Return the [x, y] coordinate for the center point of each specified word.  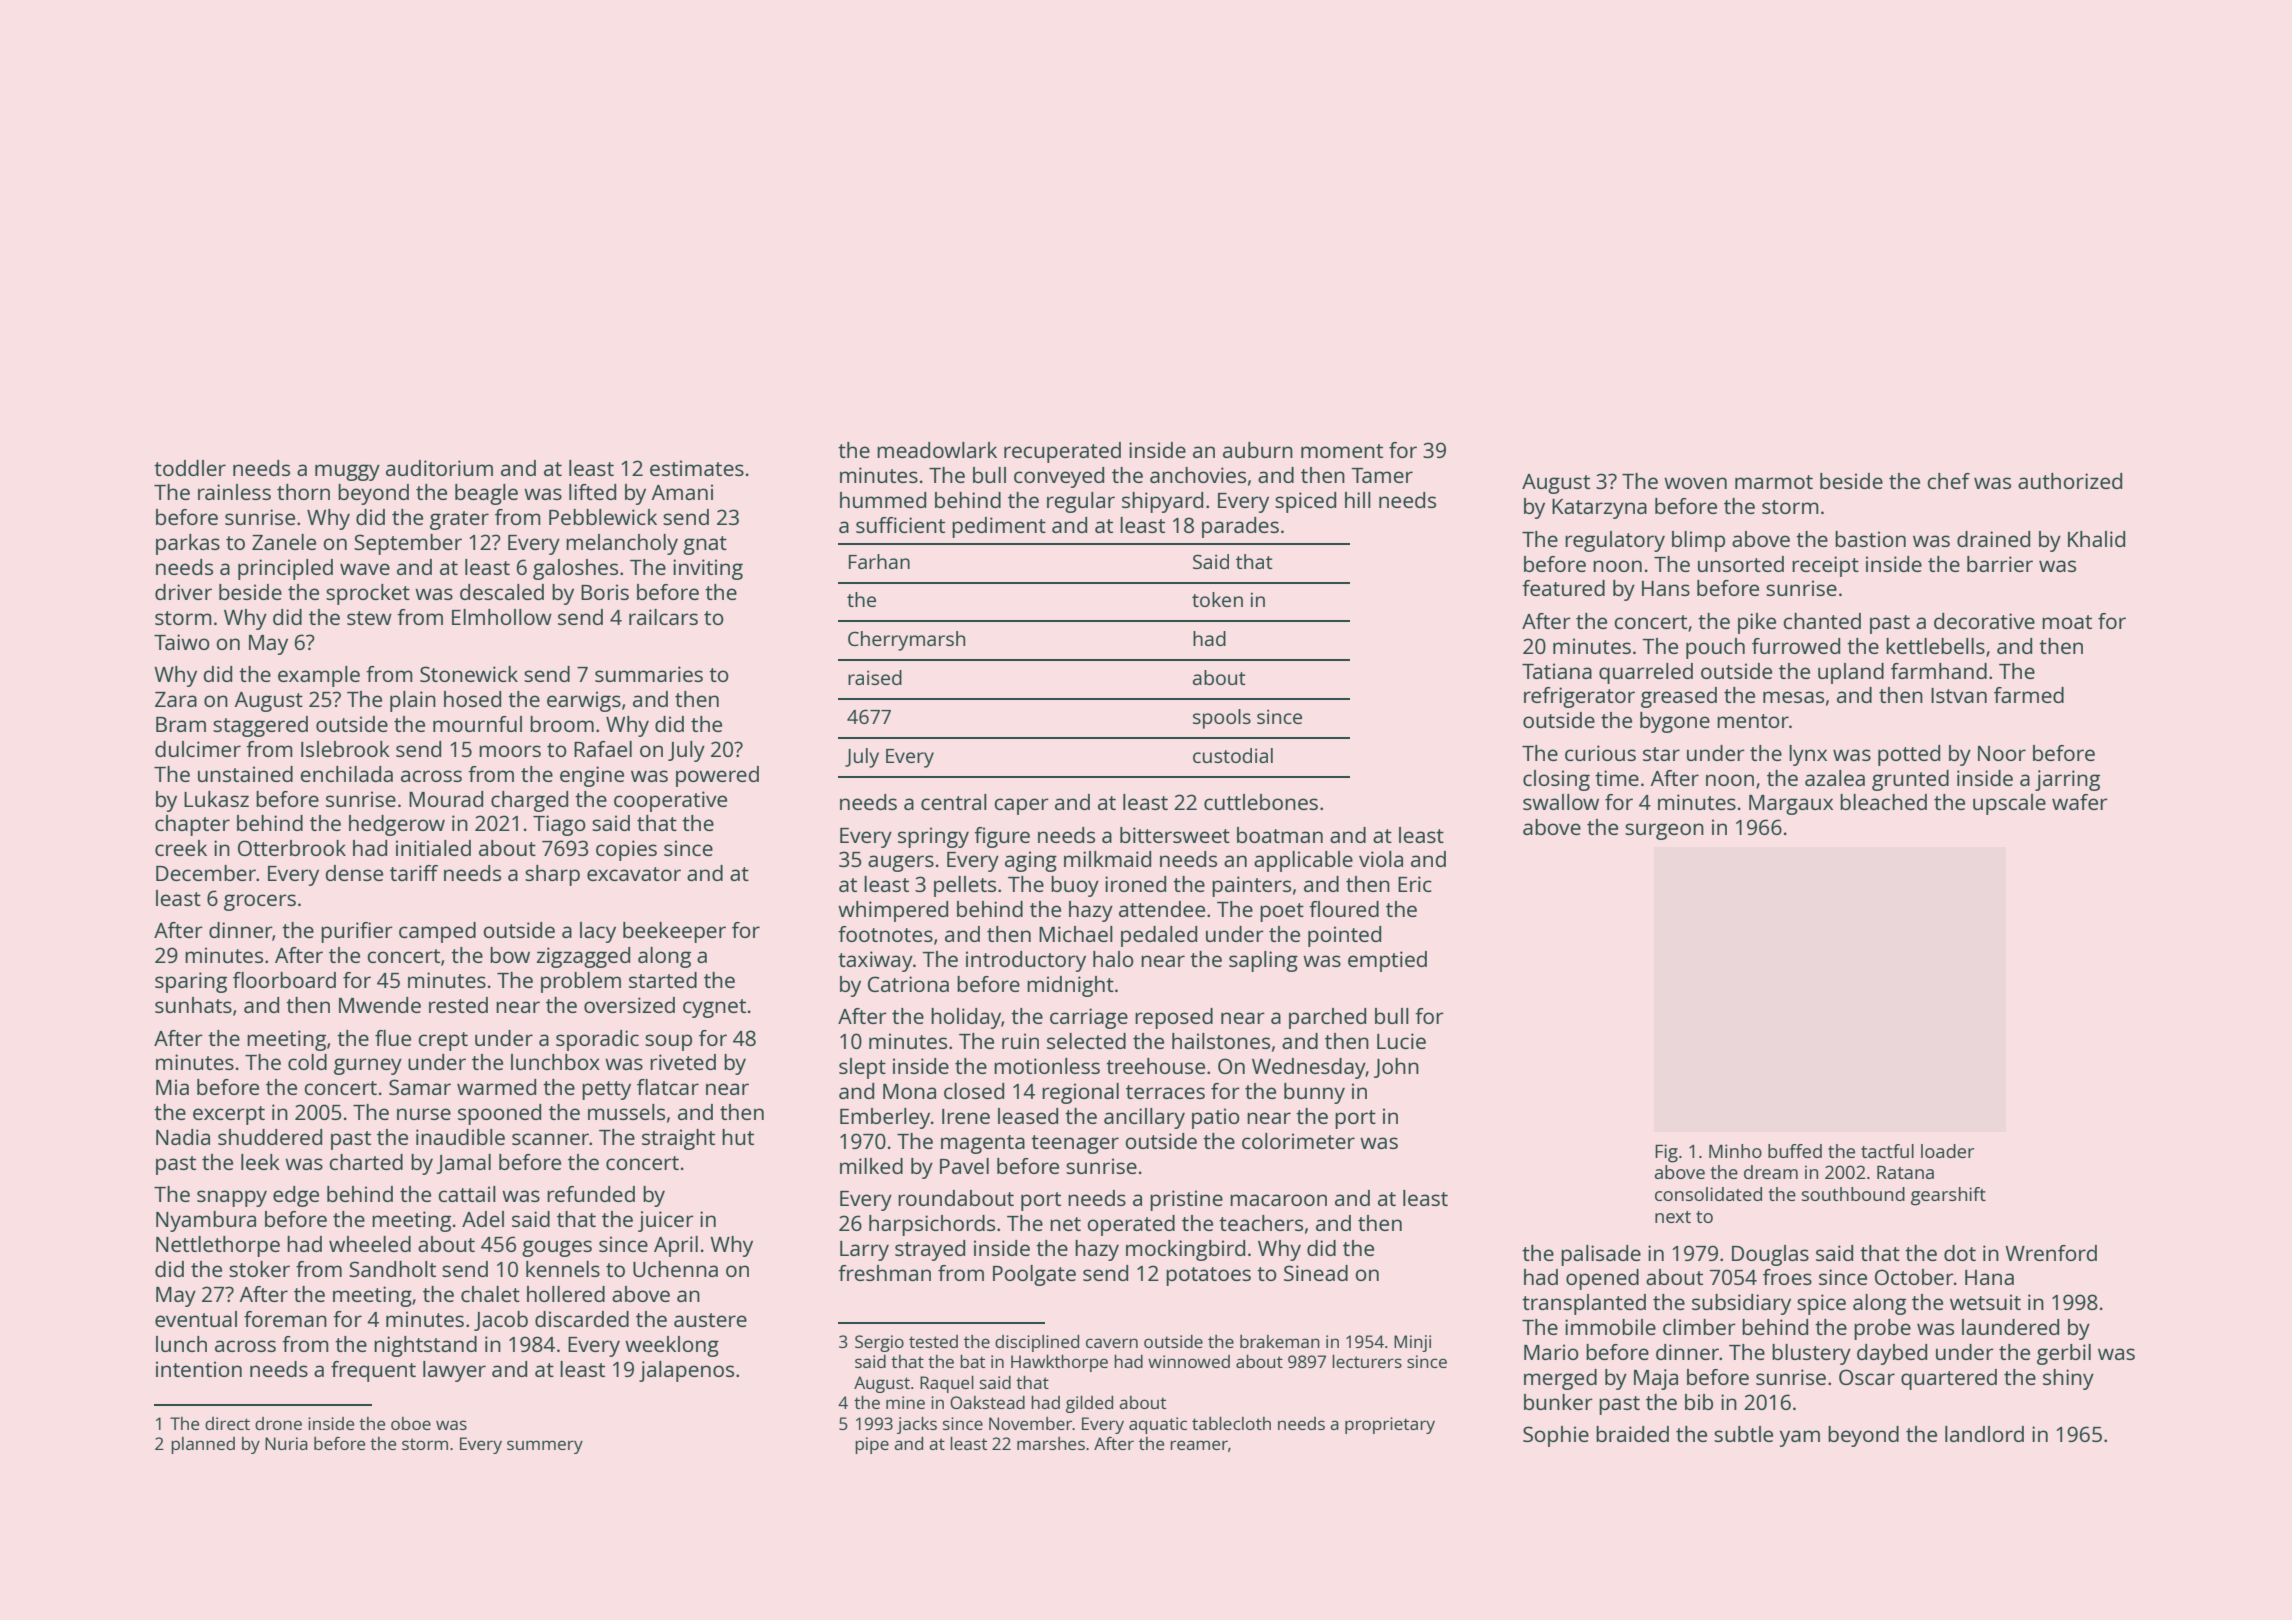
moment [1342, 451]
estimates [697, 468]
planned [203, 1445]
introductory [1026, 961]
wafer [2080, 802]
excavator [634, 874]
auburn [1258, 450]
